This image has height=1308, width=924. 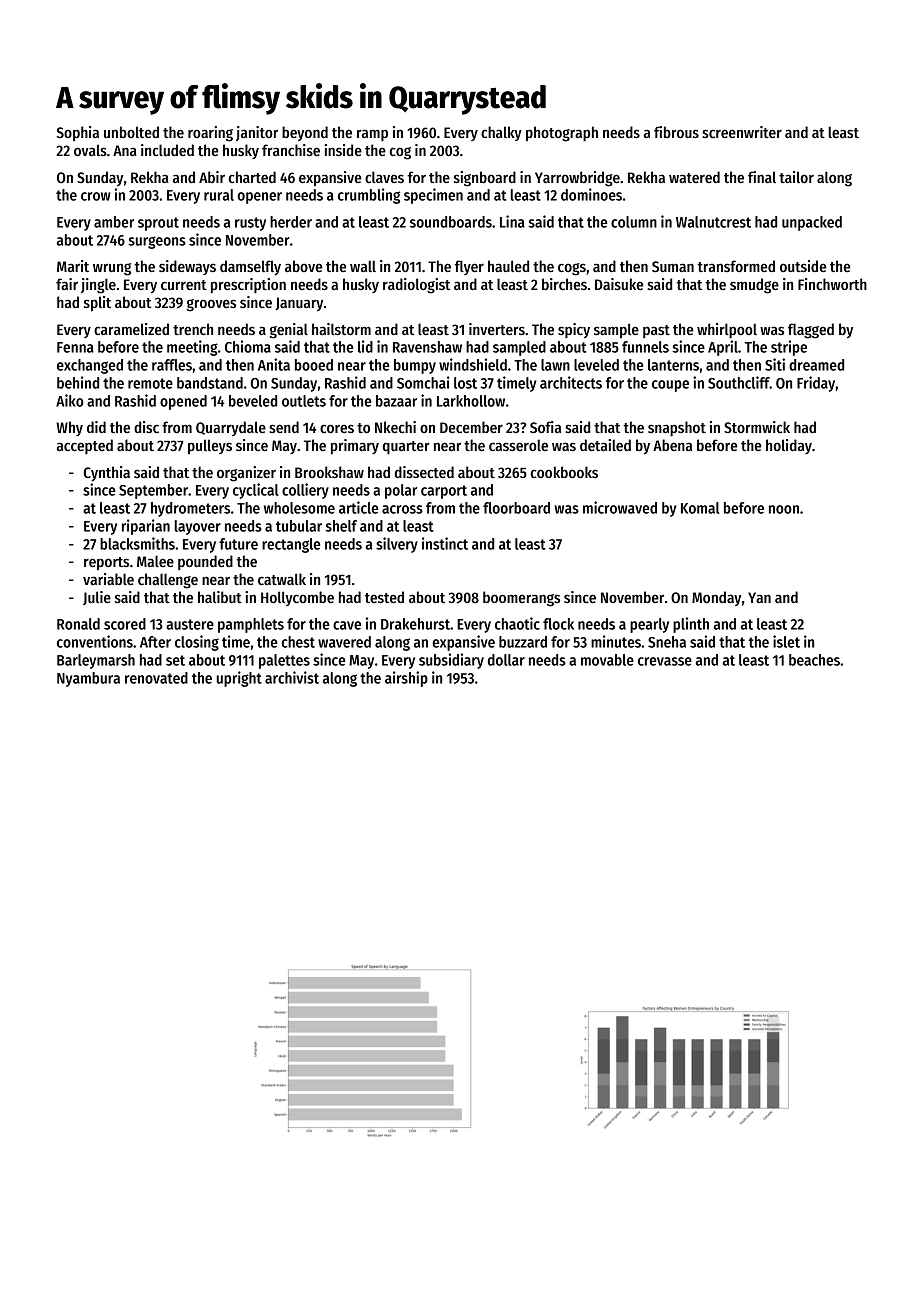 What do you see at coordinates (184, 285) in the image?
I see `current` at bounding box center [184, 285].
